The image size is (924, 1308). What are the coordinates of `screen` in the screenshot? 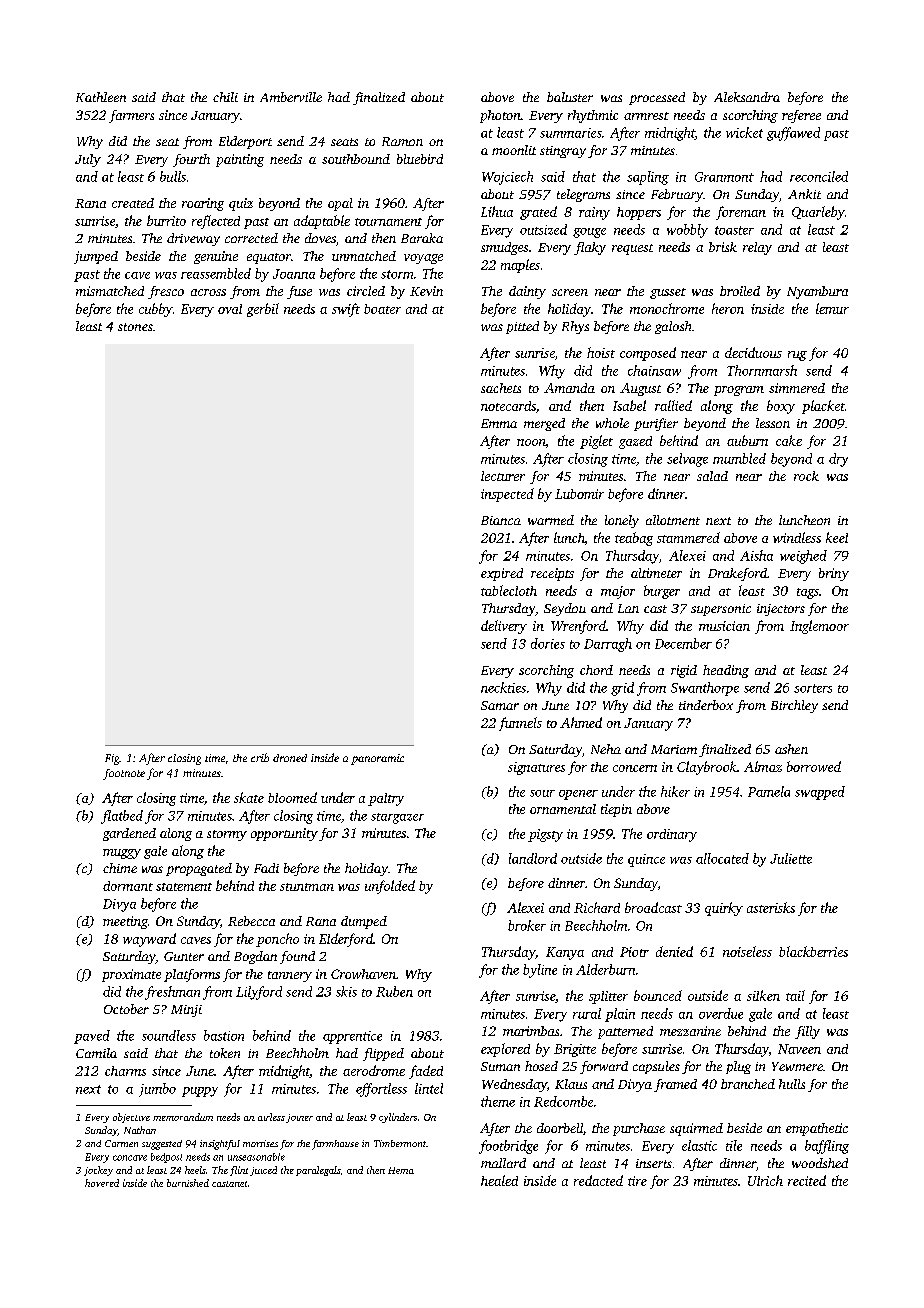 It's located at (570, 292).
